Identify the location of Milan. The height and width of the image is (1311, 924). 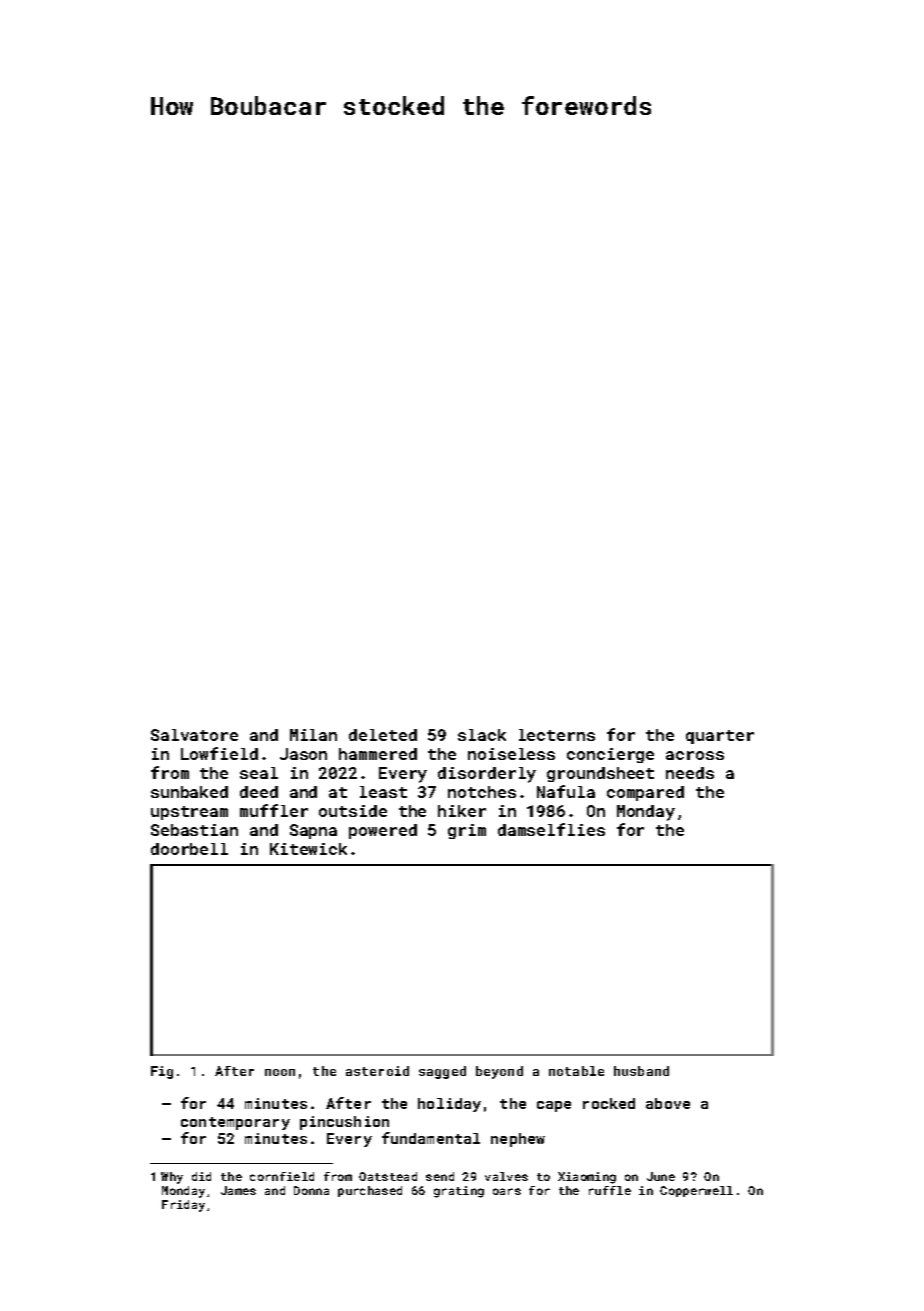
(313, 735).
